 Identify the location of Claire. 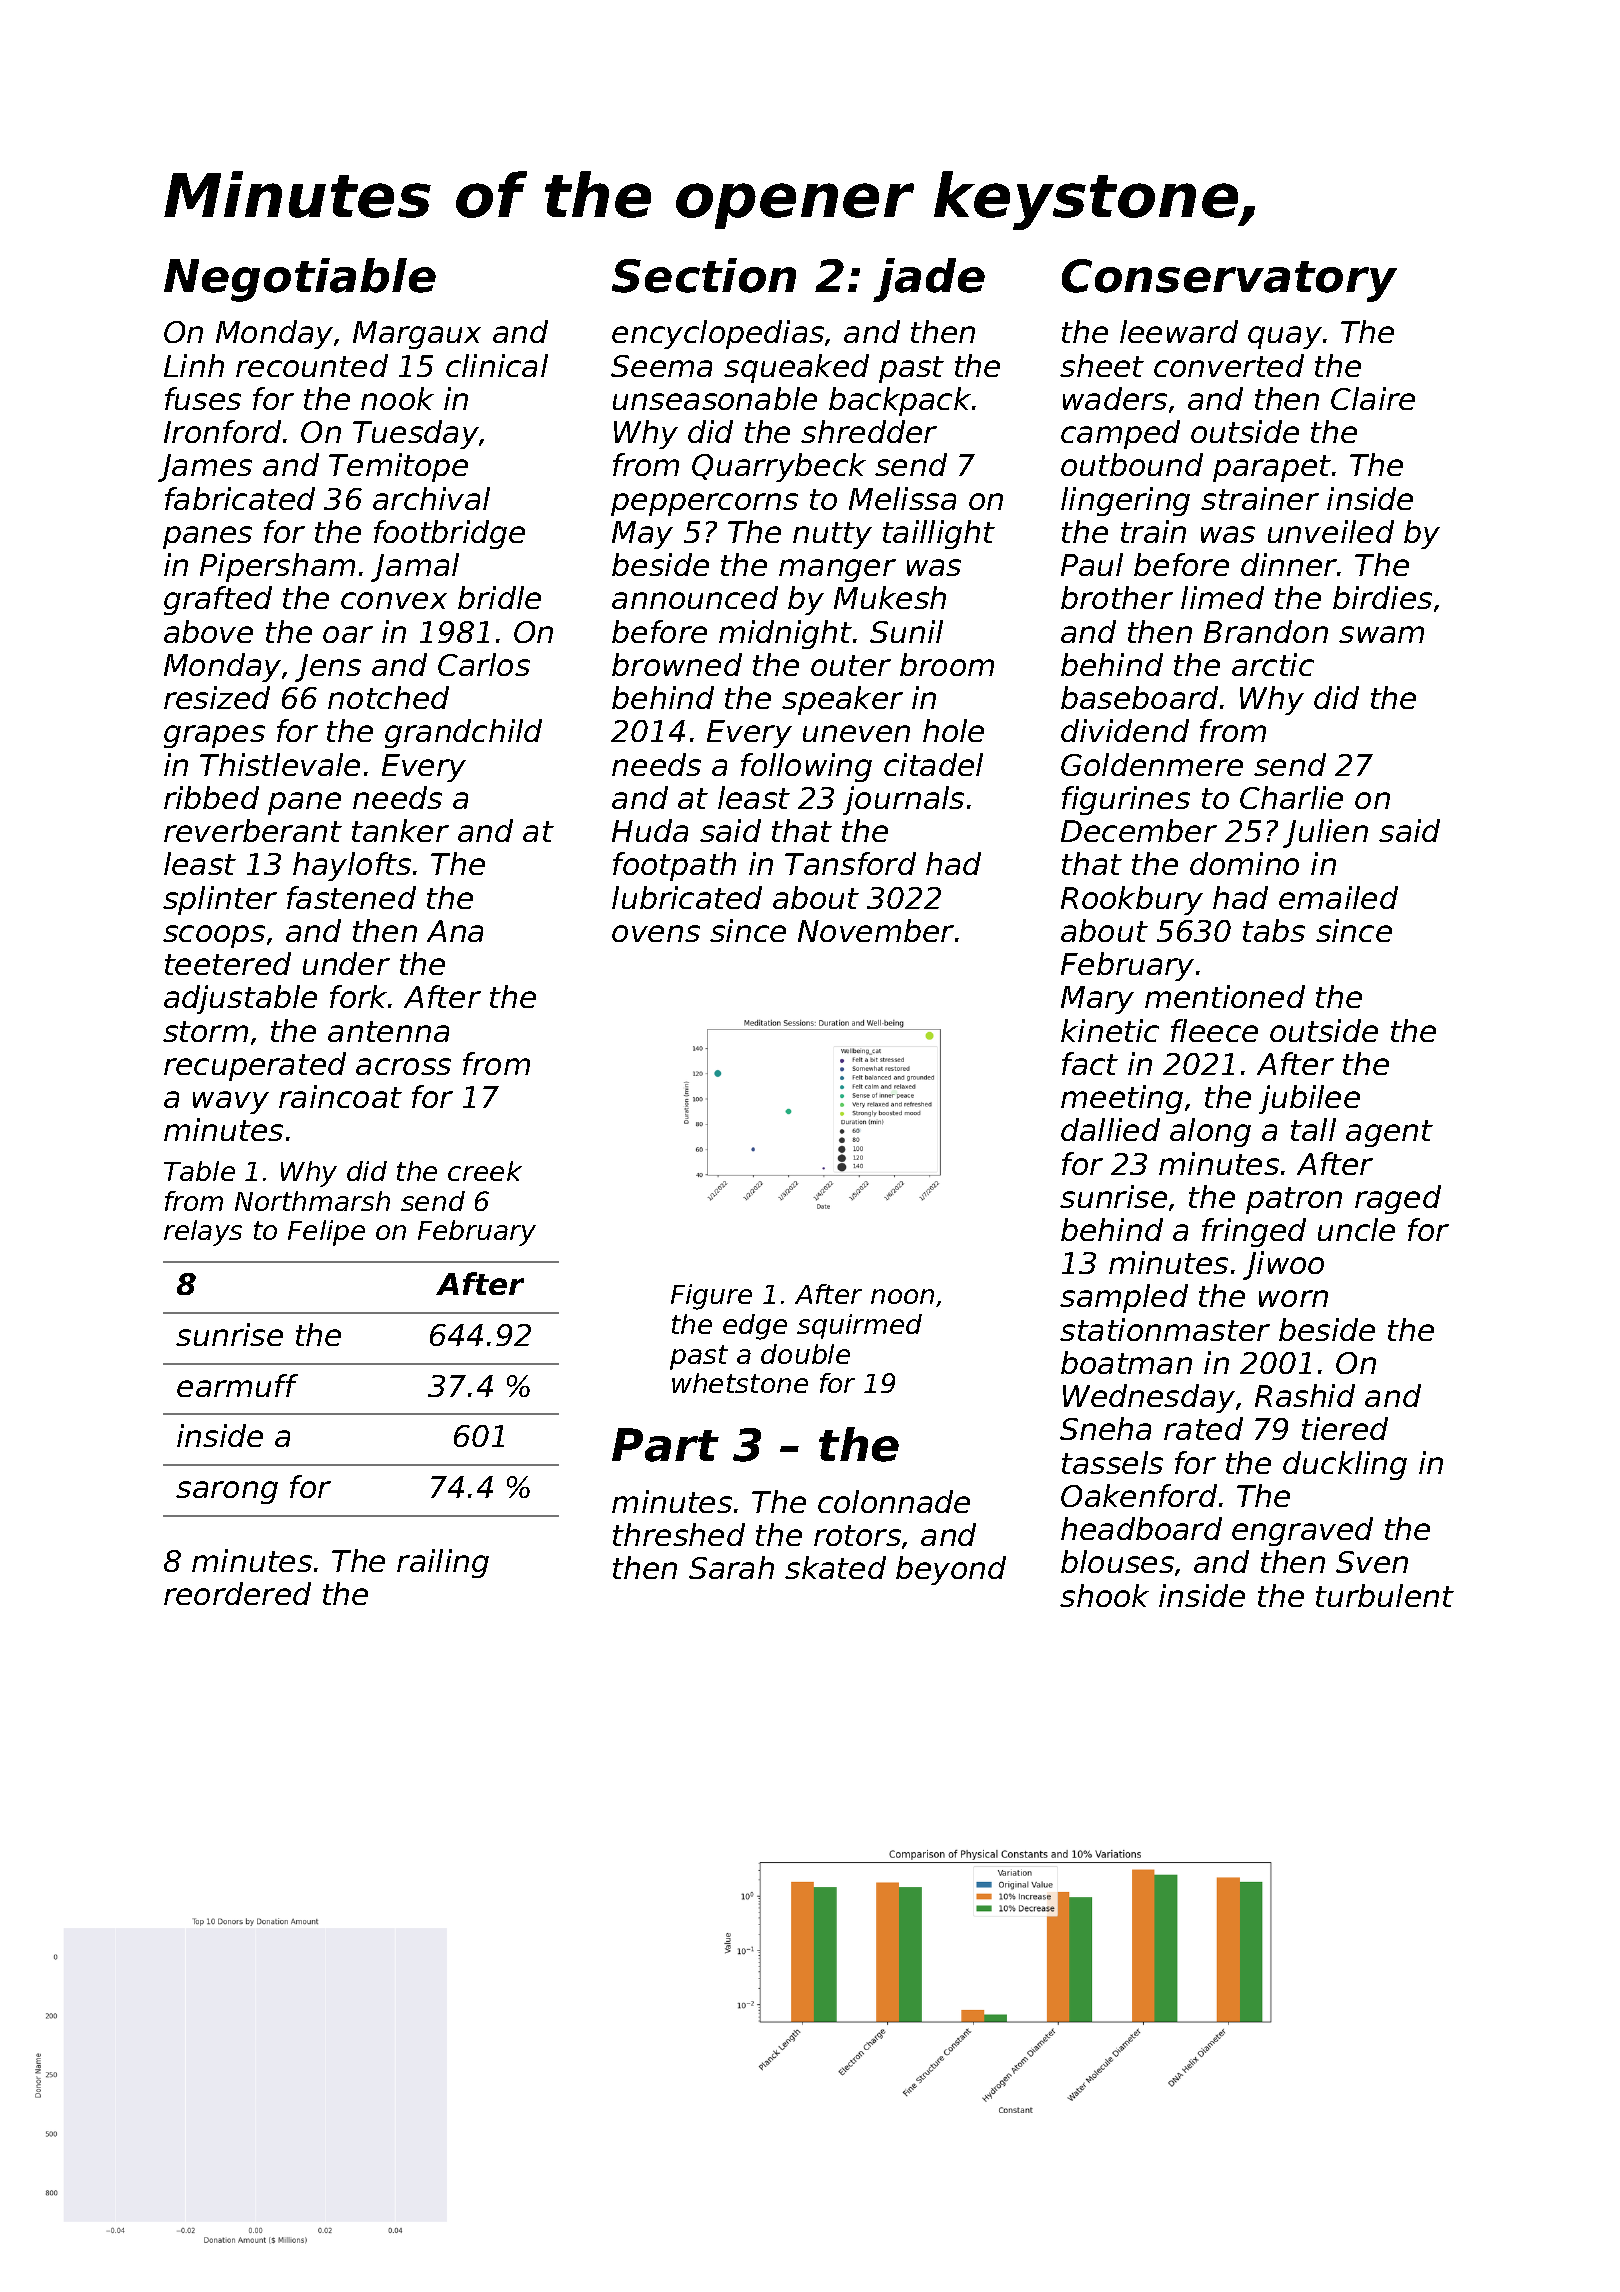
(1373, 398).
